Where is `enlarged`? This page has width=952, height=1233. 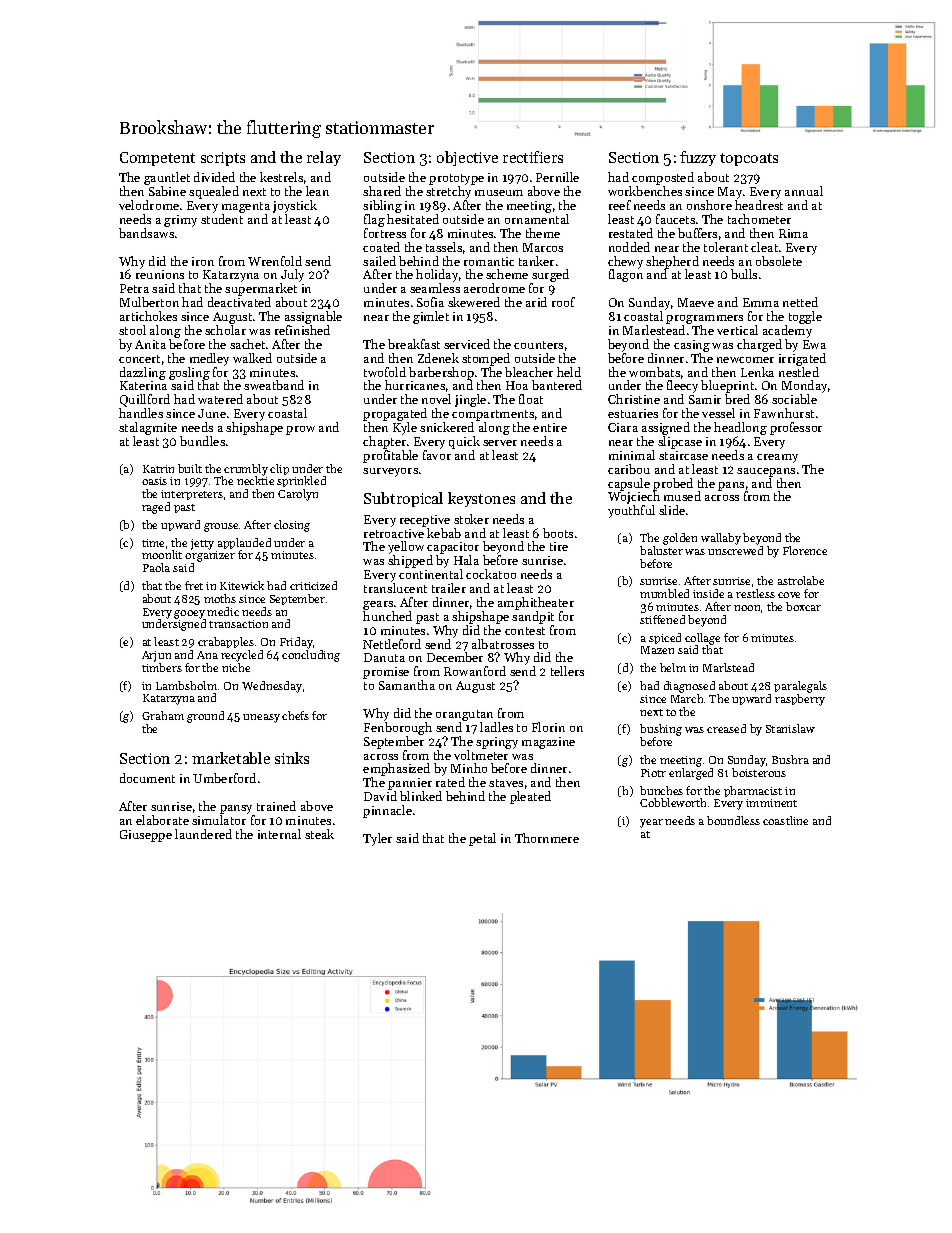
enlarged is located at coordinates (691, 774).
